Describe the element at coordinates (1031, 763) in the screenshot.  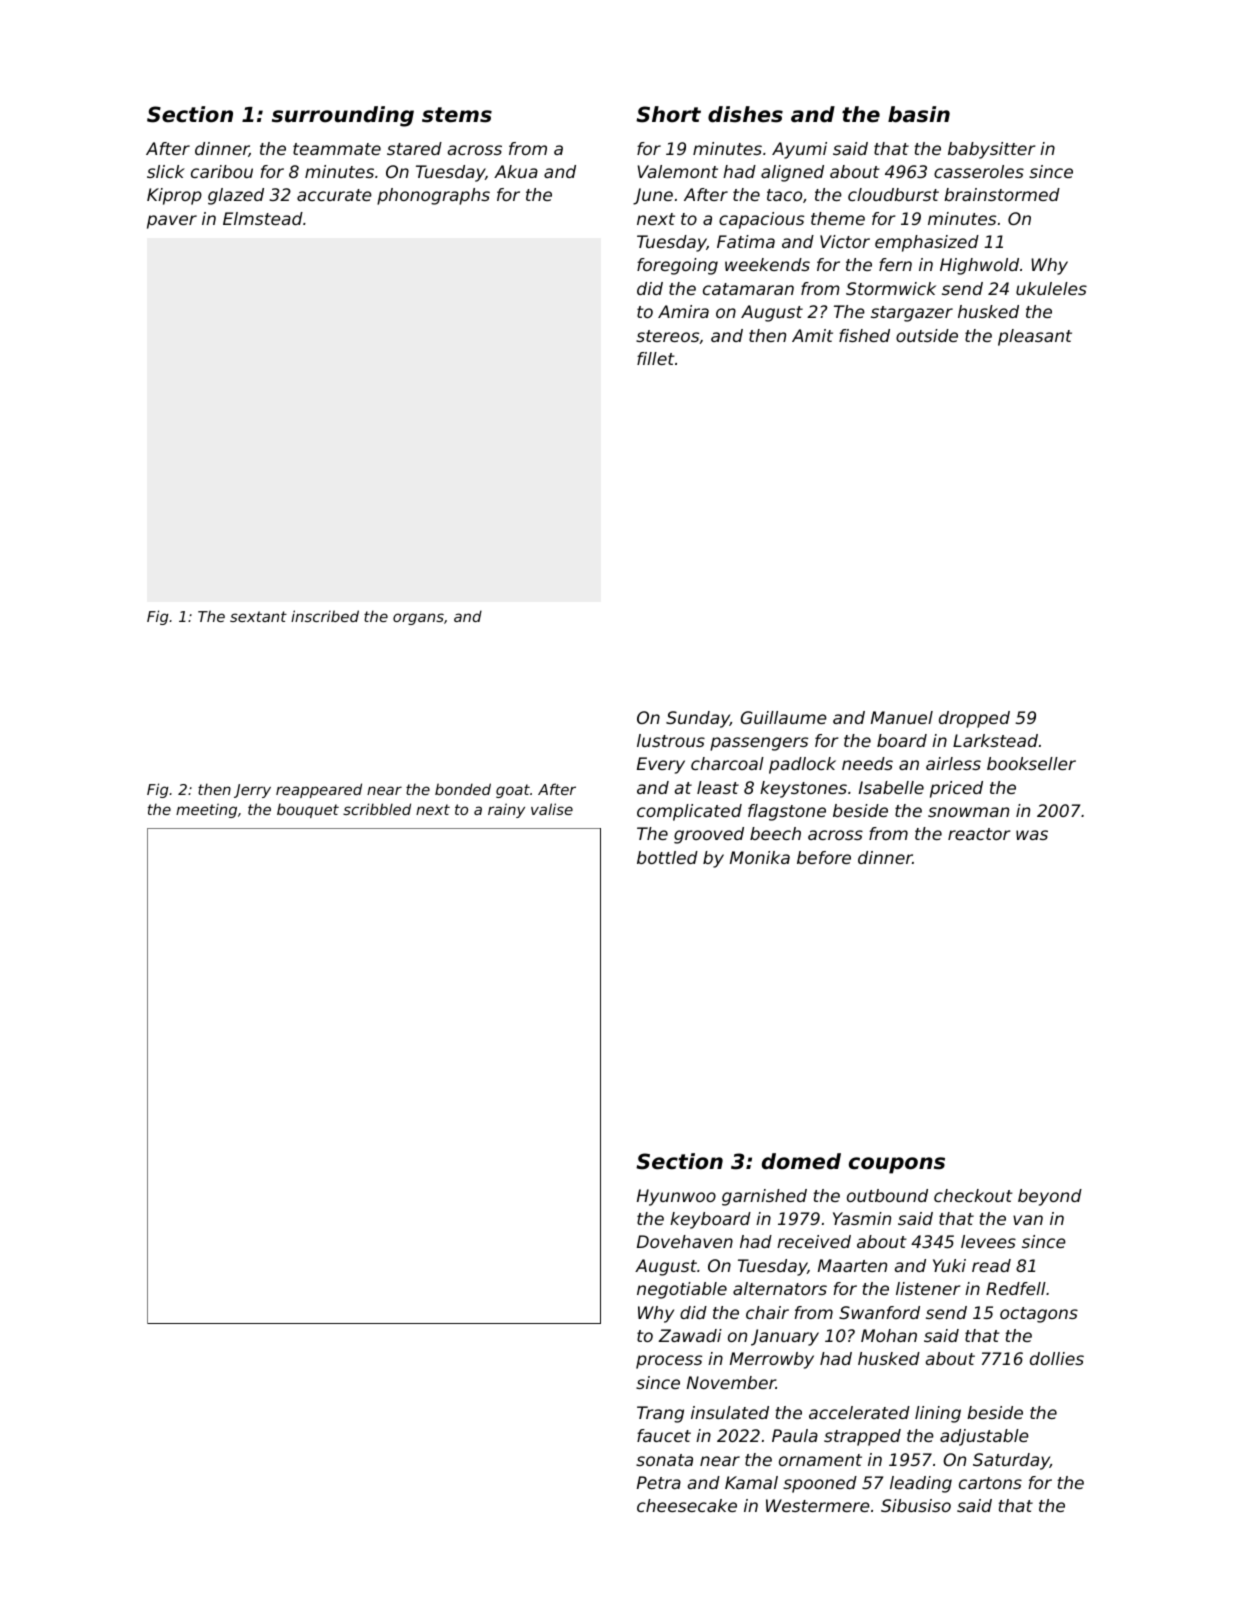
I see `bookseller` at that location.
